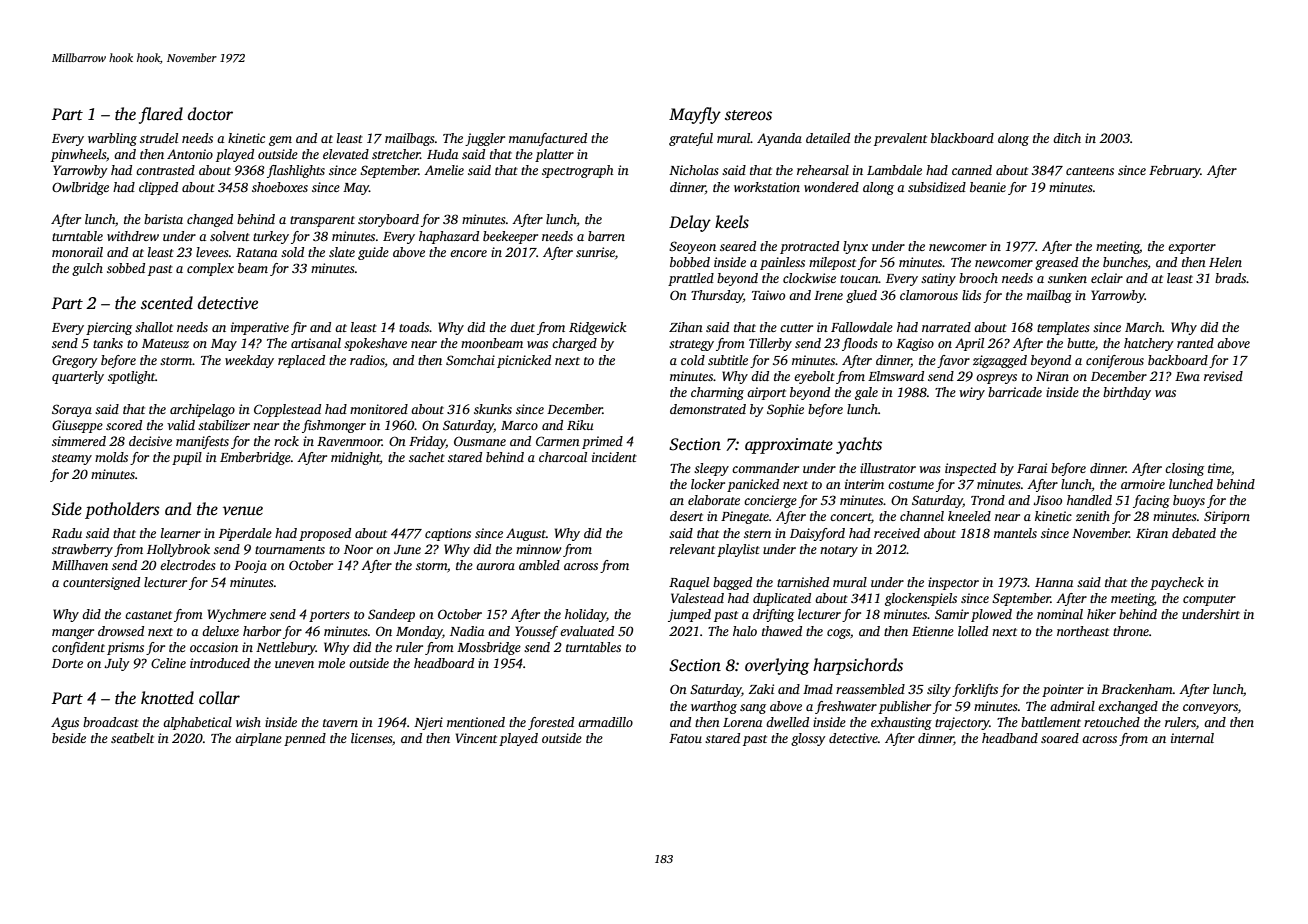  I want to click on tournaments, so click(290, 550).
